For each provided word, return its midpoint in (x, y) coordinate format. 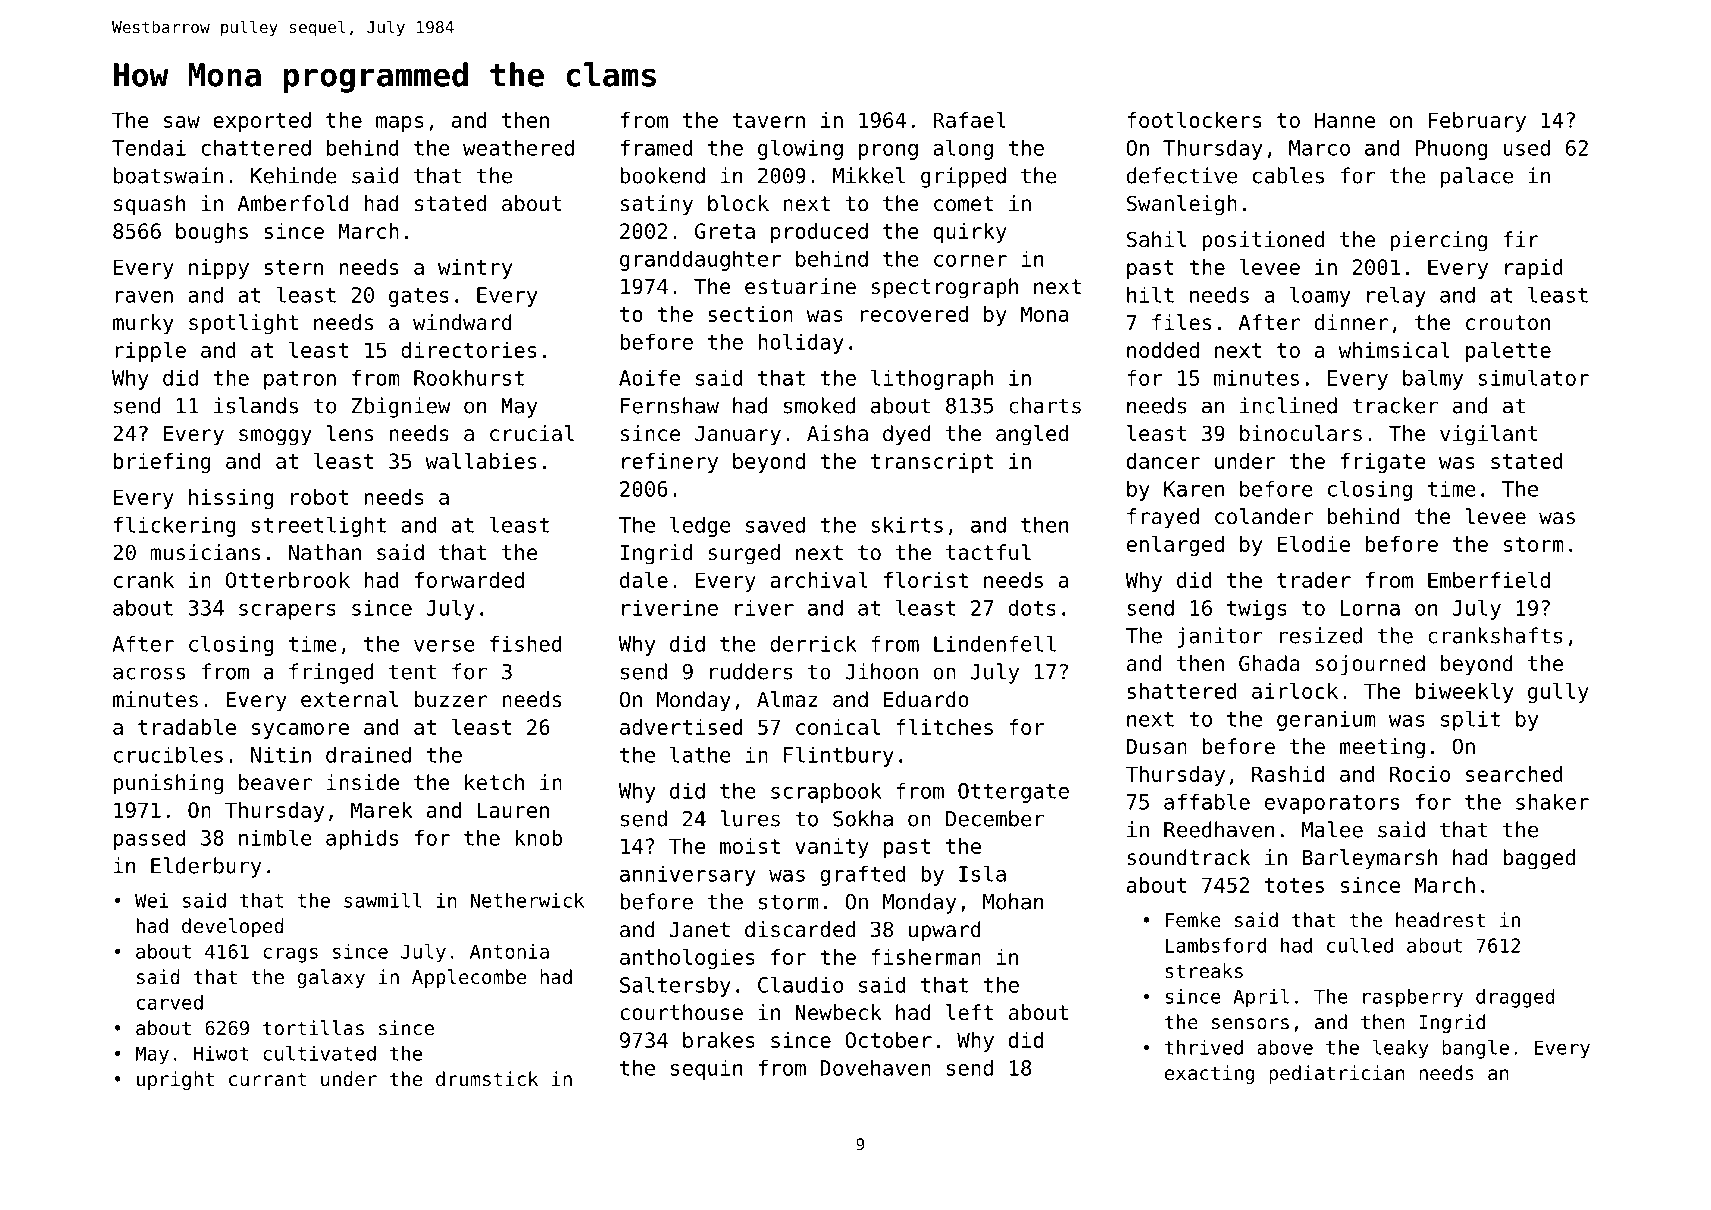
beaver (275, 782)
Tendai (149, 147)
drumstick (487, 1078)
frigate (1383, 463)
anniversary (688, 875)
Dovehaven (875, 1067)
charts (1045, 405)
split (1470, 720)
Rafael (969, 120)
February (1477, 122)
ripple (150, 352)
